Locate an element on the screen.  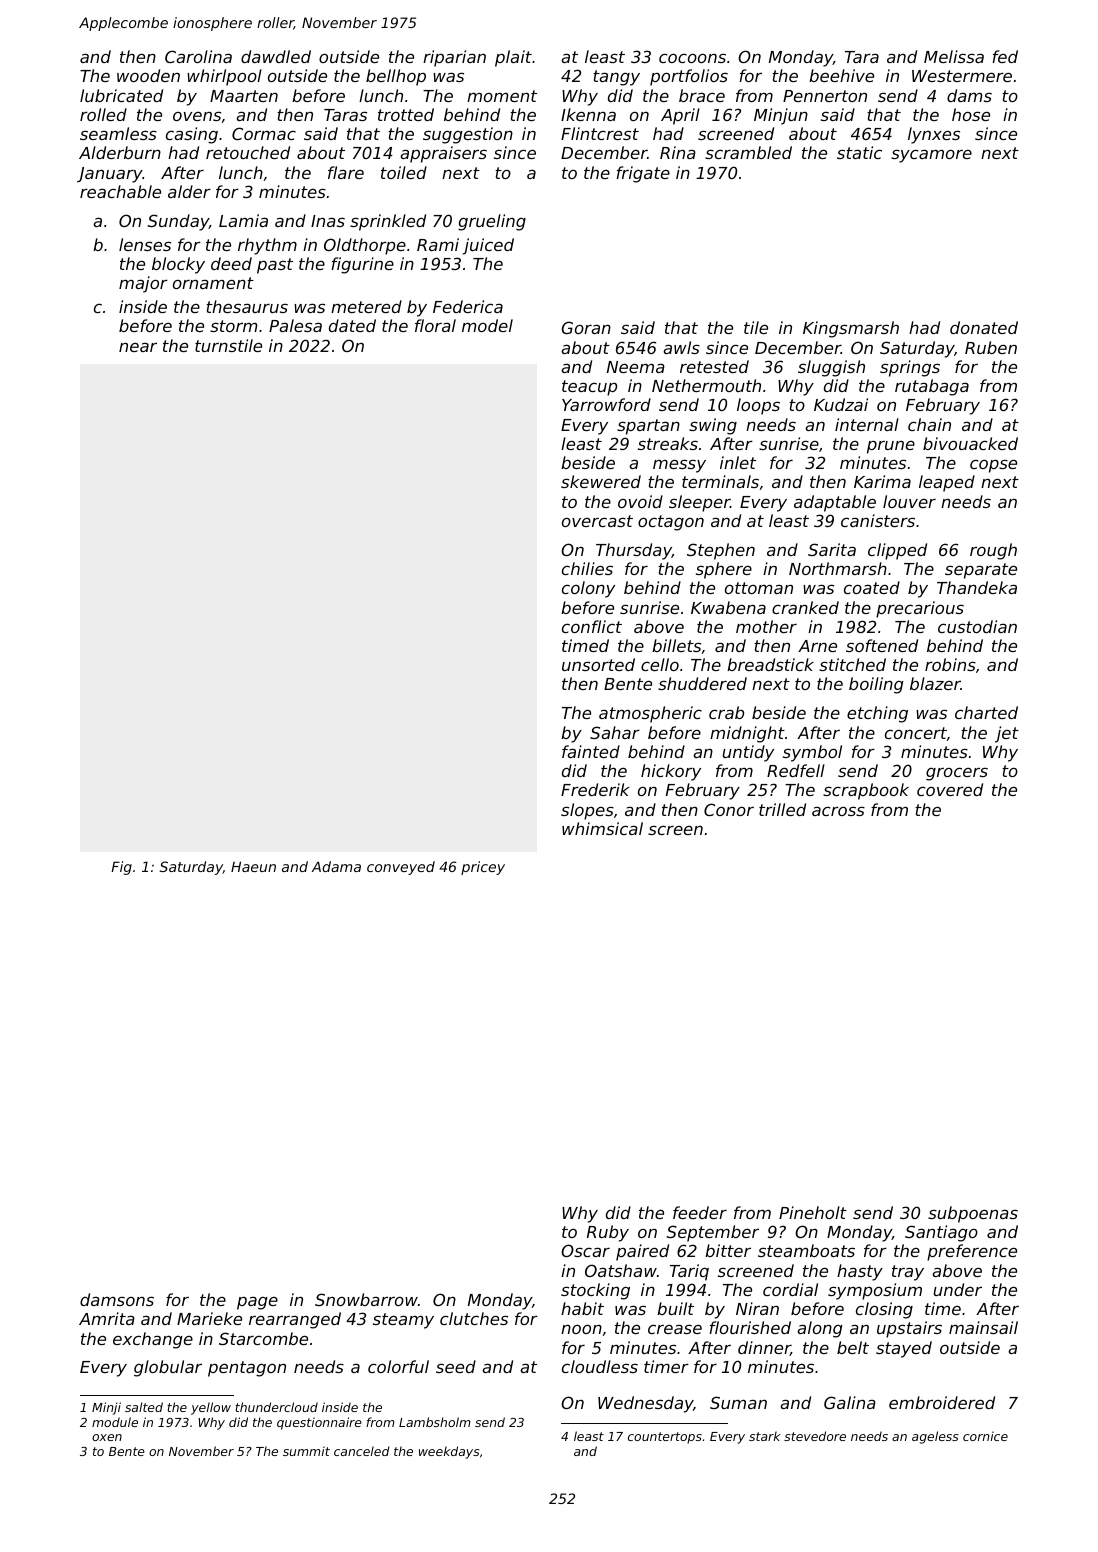
Ruby is located at coordinates (608, 1233).
